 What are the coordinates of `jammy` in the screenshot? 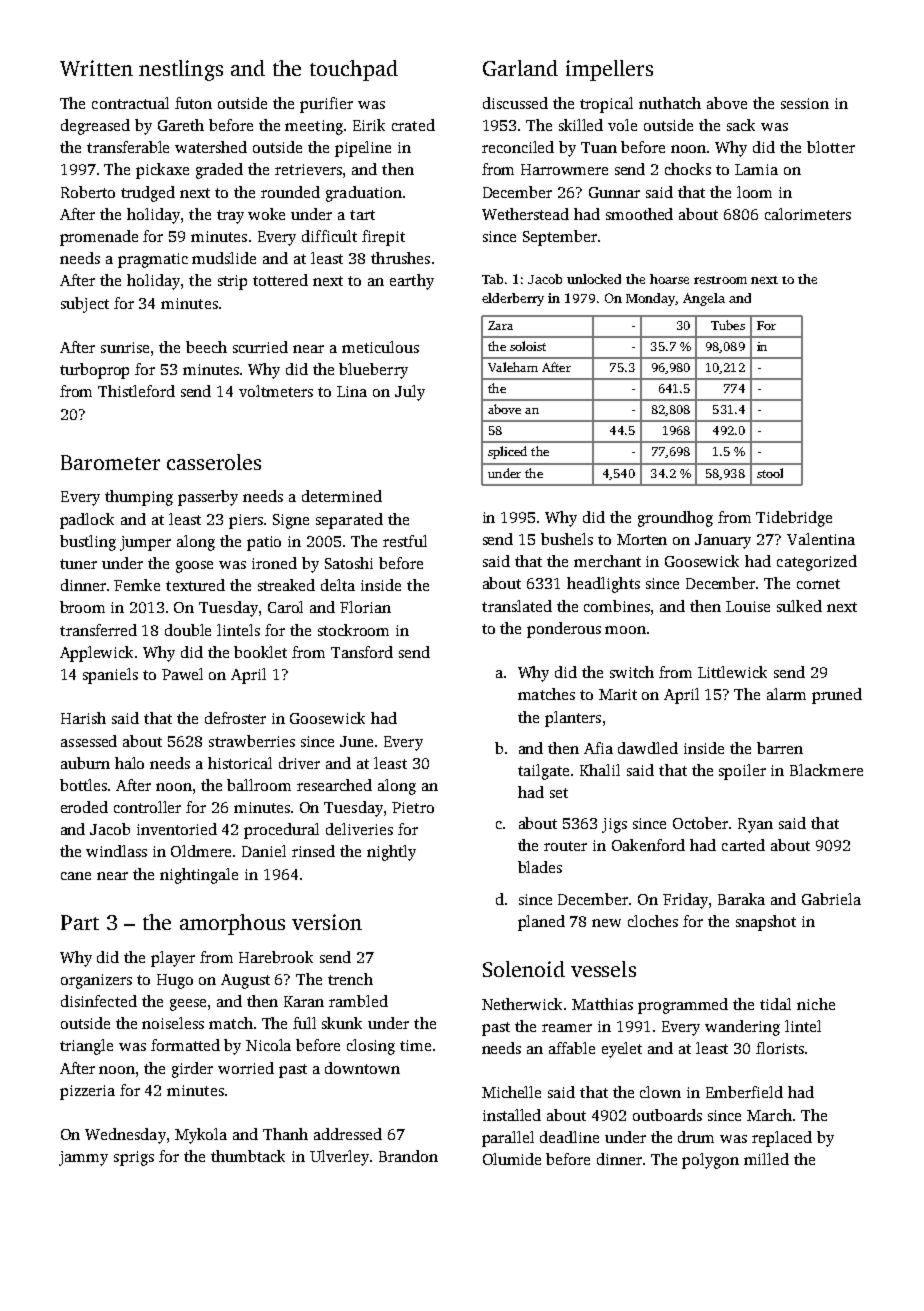 It's located at (83, 1158).
